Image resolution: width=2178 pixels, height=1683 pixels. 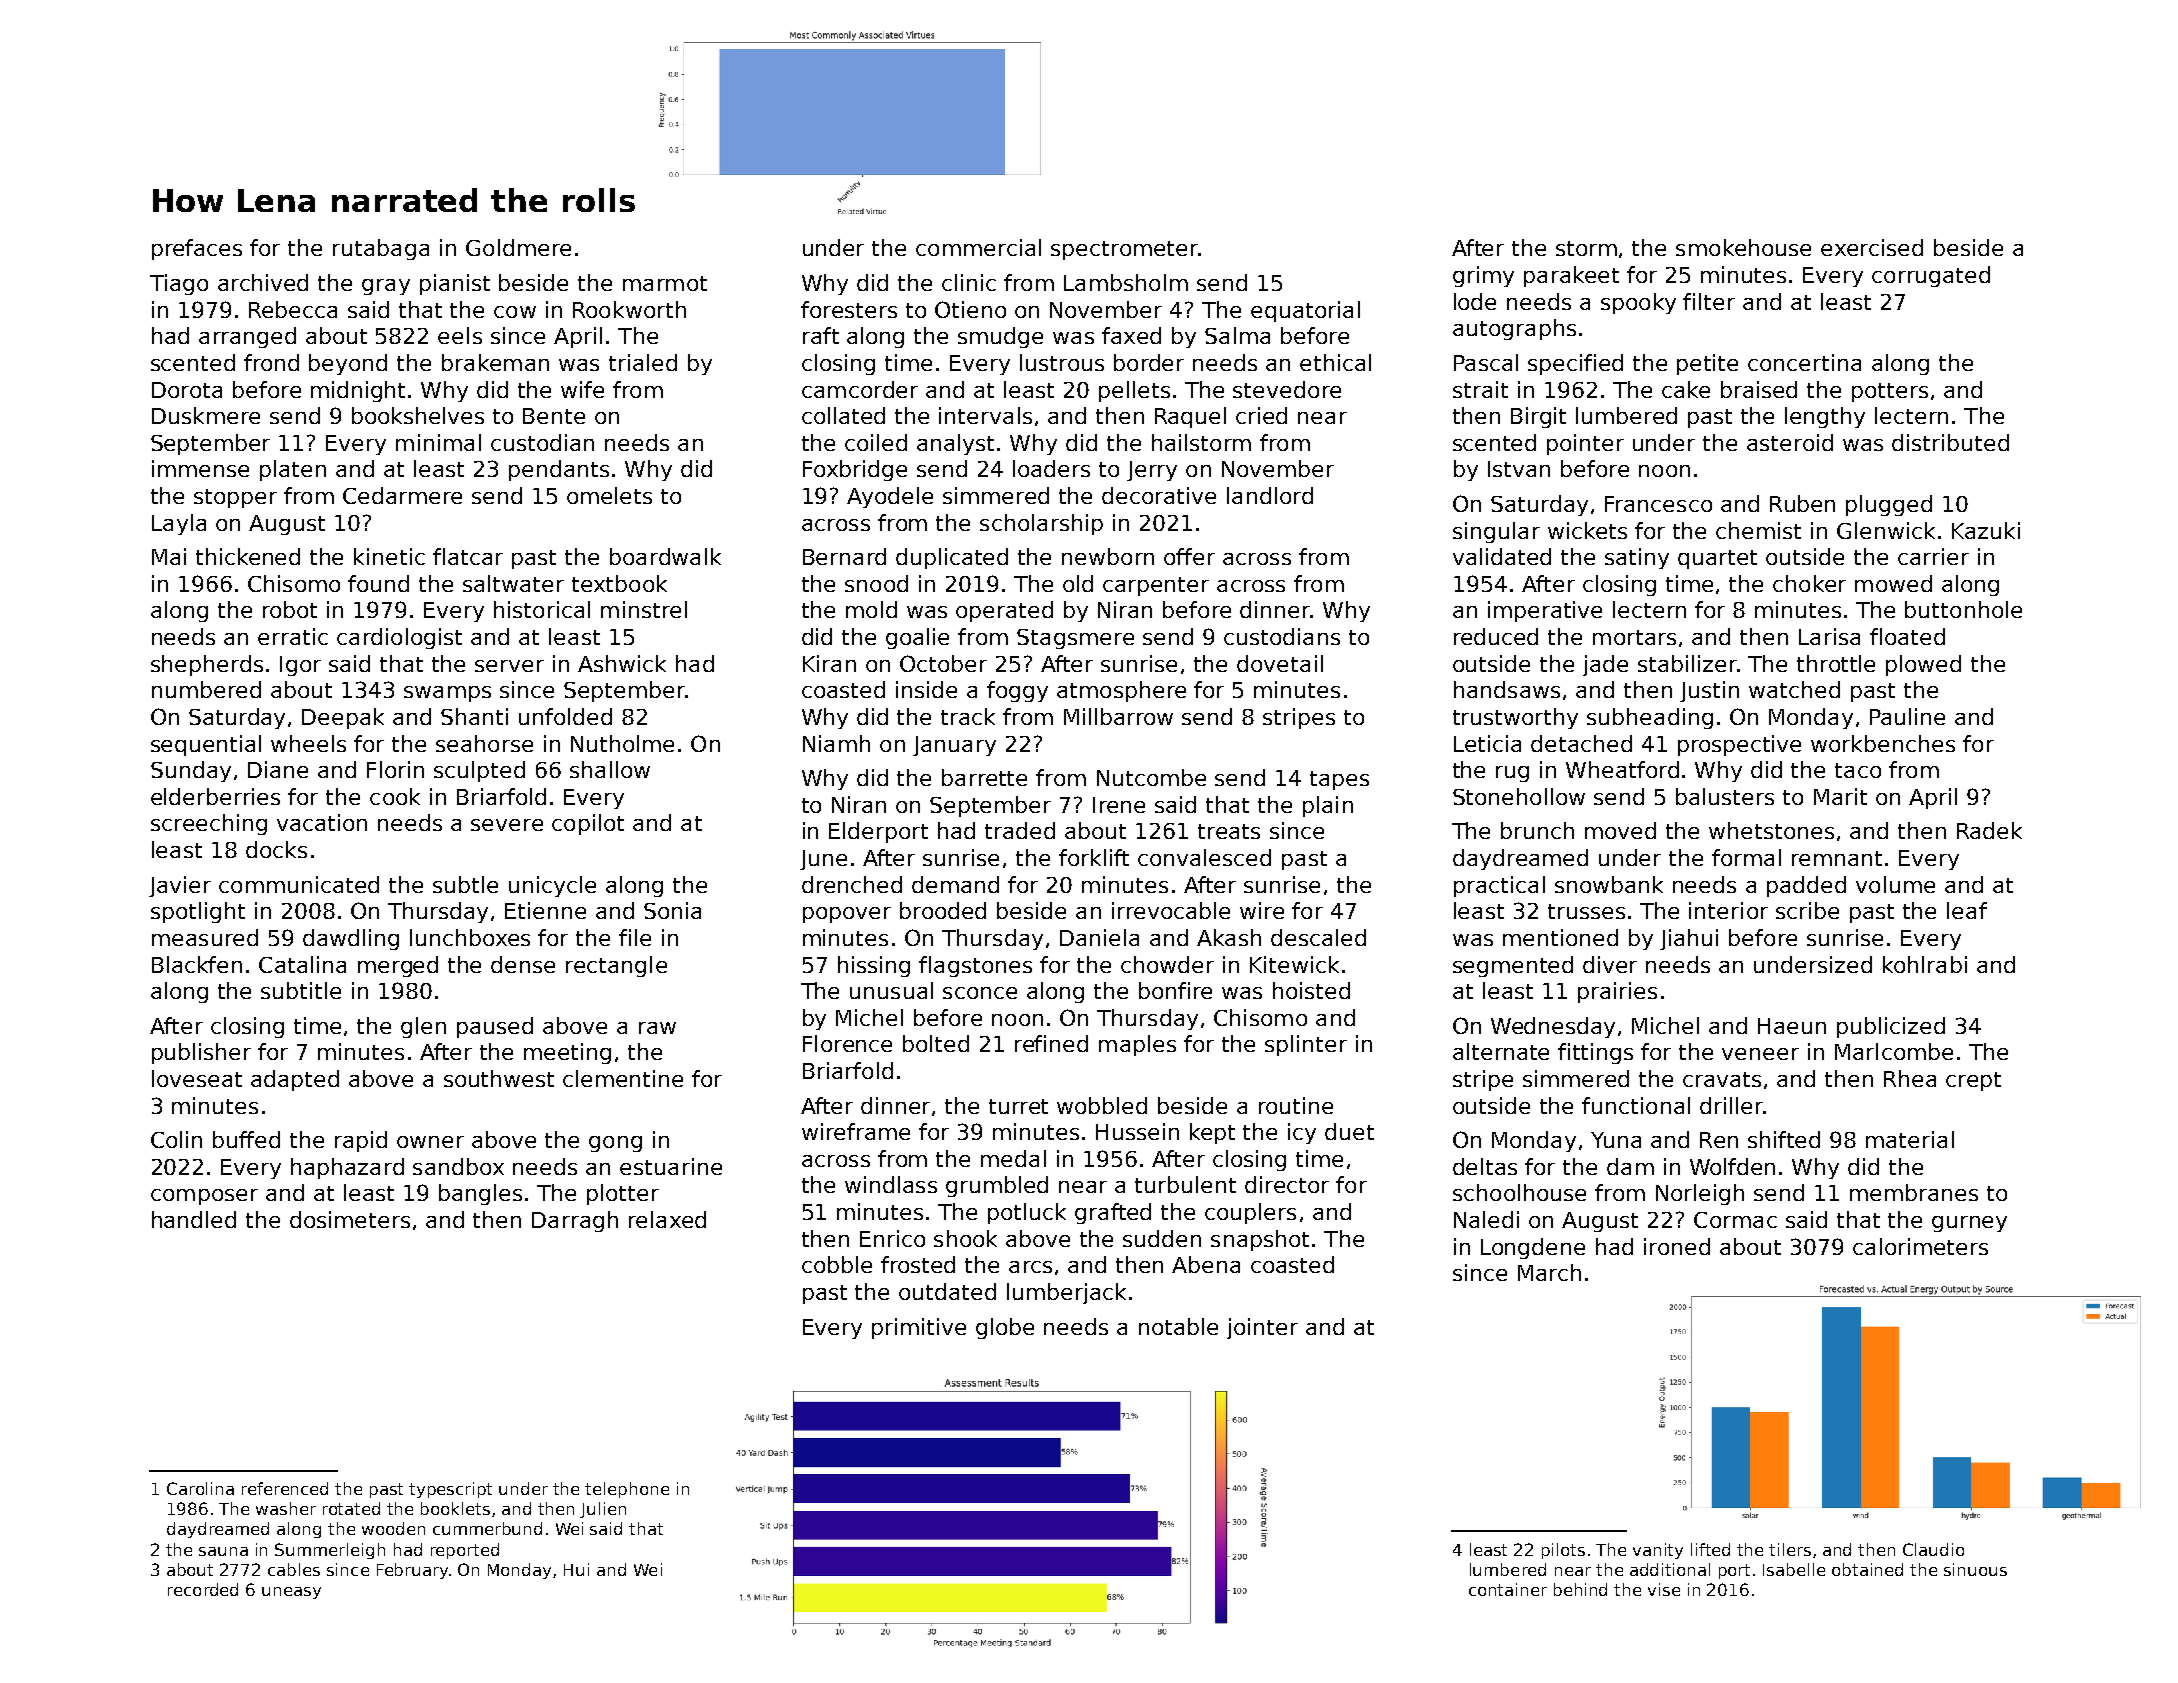 What do you see at coordinates (1758, 530) in the image?
I see `chemist` at bounding box center [1758, 530].
